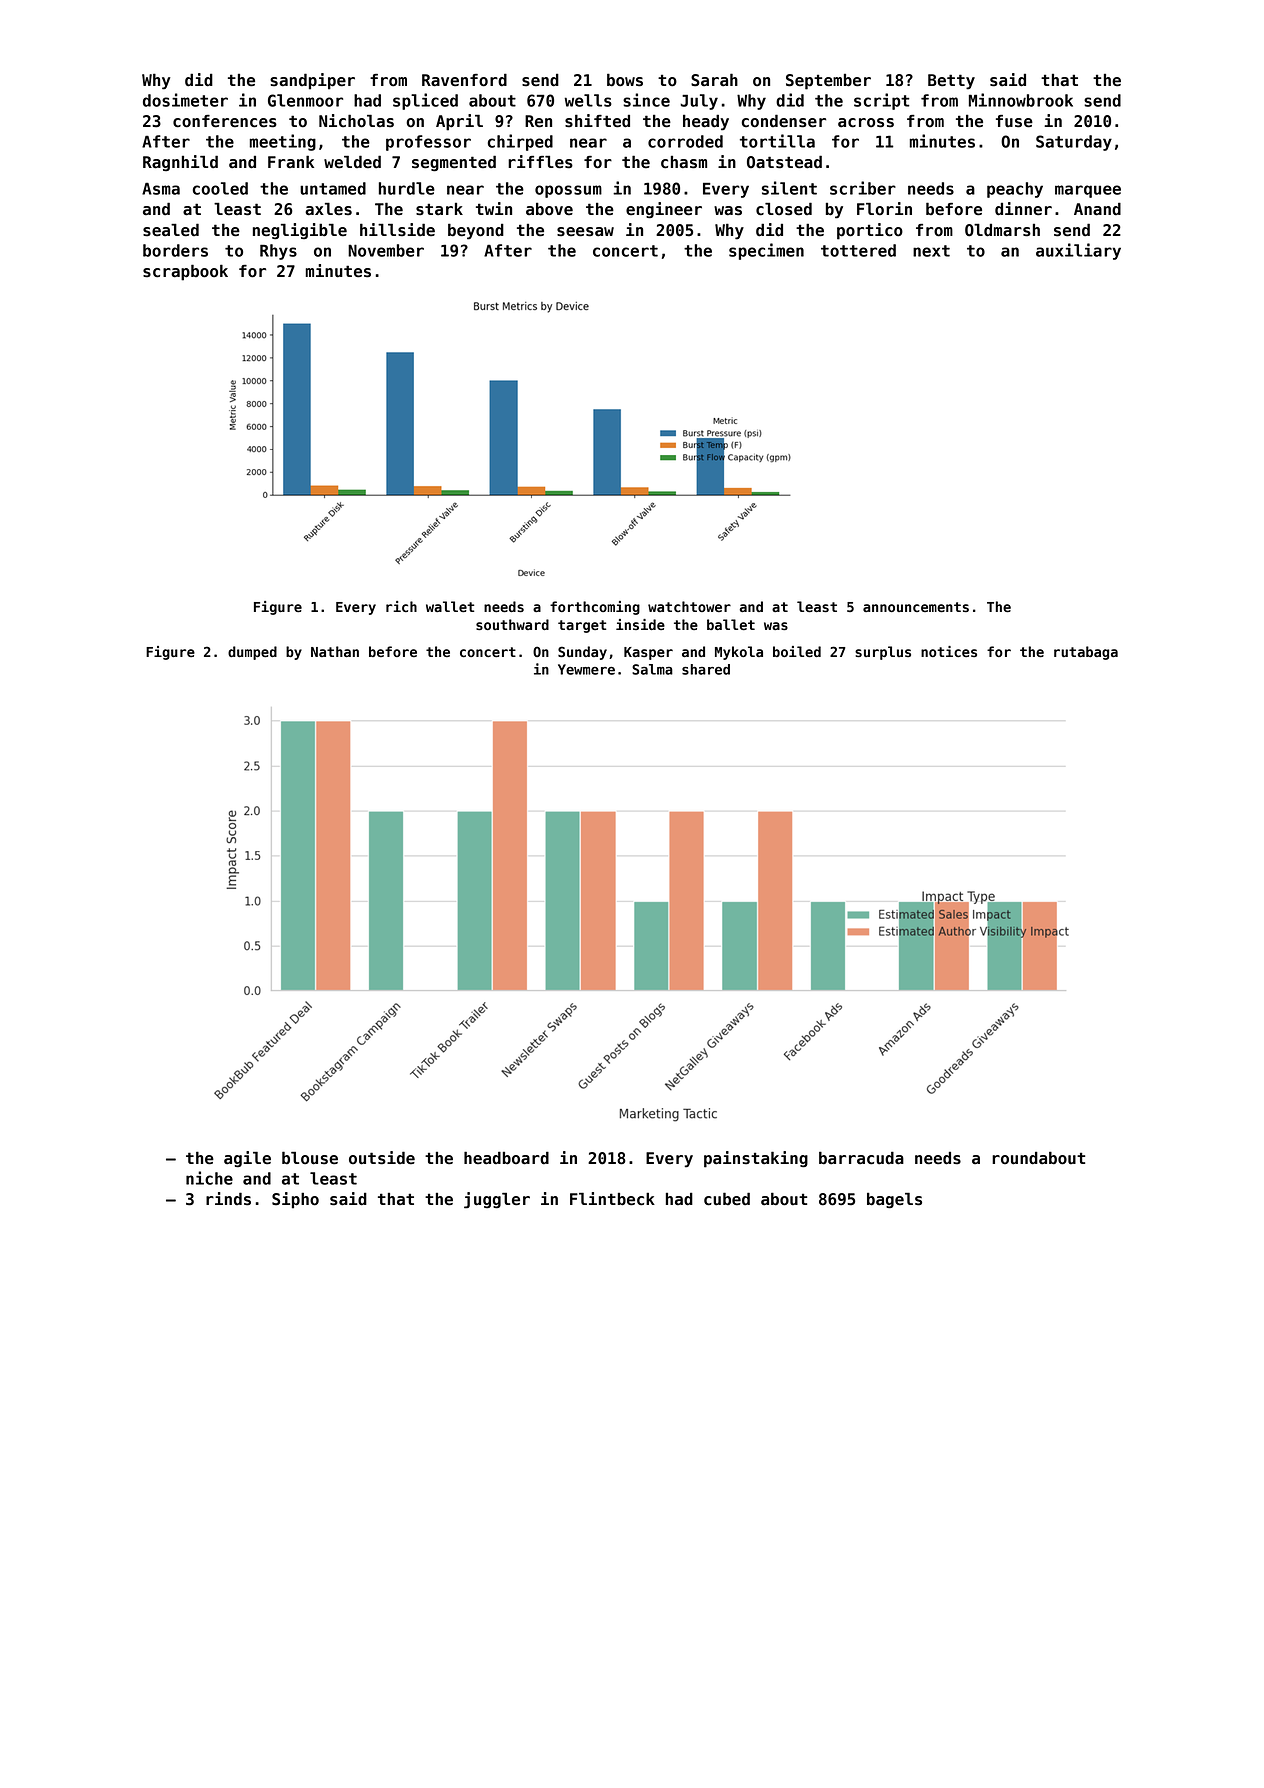 Image resolution: width=1264 pixels, height=1788 pixels. Describe the element at coordinates (540, 162) in the image. I see `riffles` at that location.
